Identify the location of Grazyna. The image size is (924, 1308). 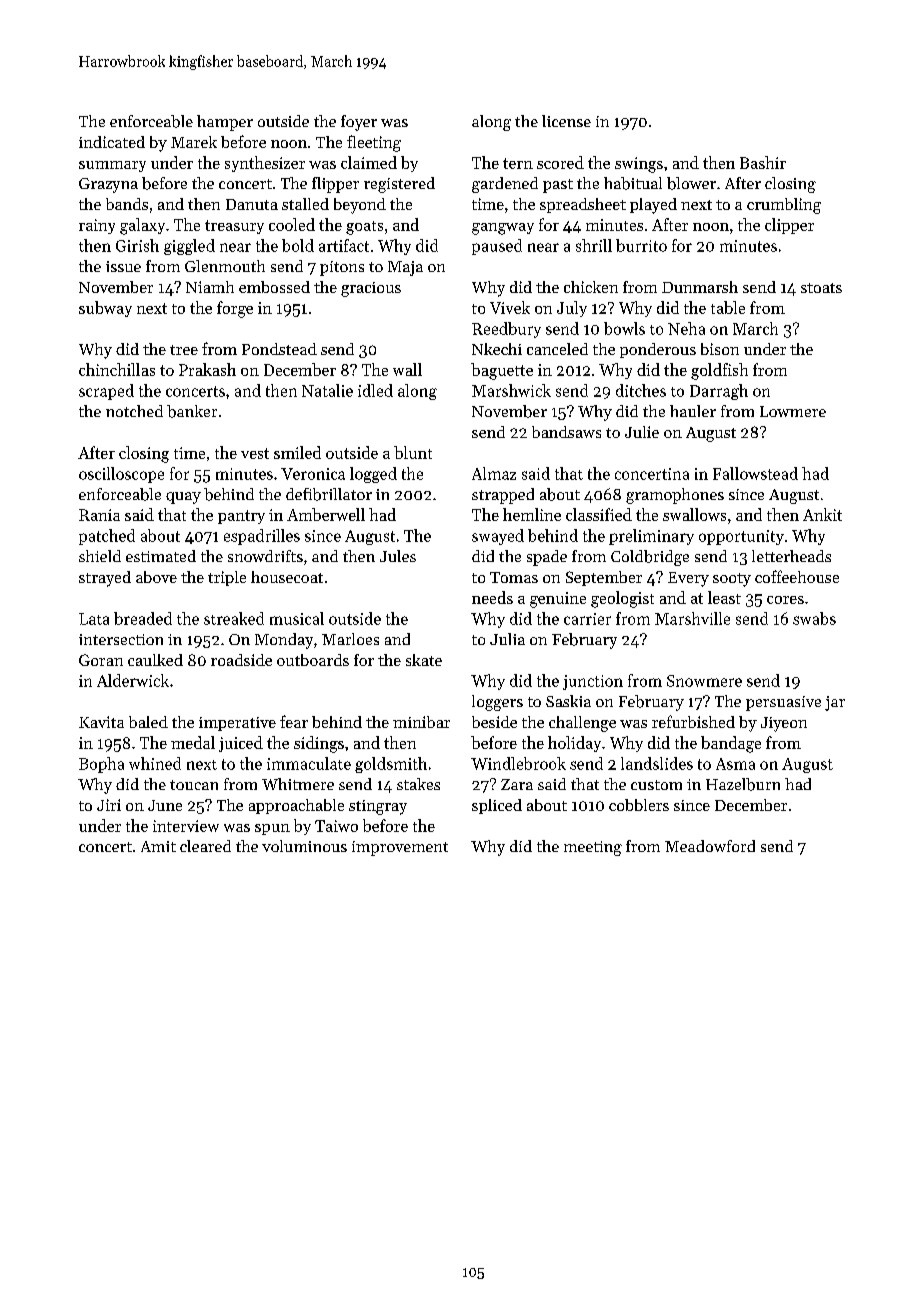
(108, 185).
